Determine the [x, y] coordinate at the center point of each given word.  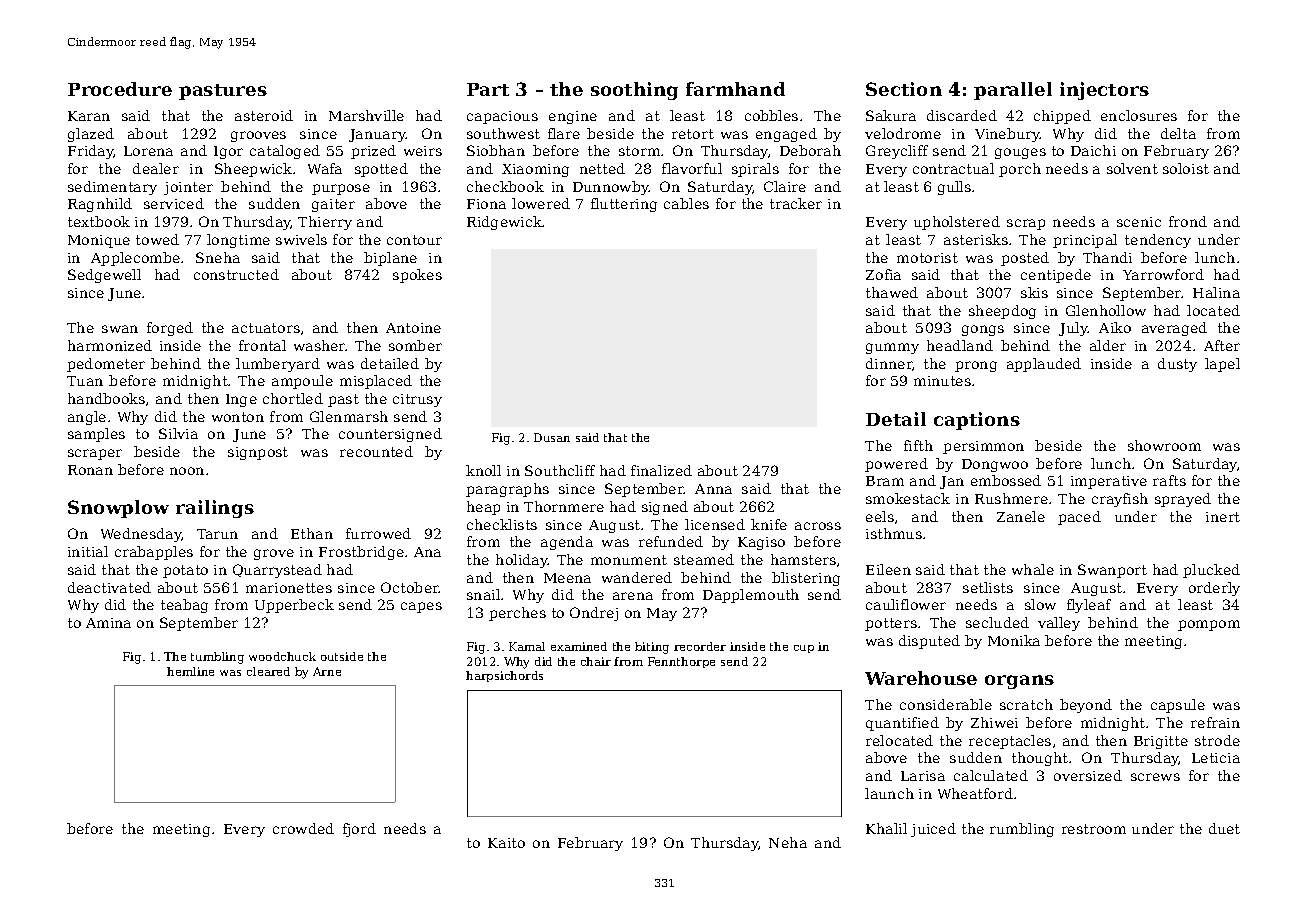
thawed [892, 292]
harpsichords [504, 676]
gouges [1020, 153]
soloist [1186, 168]
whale [1033, 569]
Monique [99, 241]
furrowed [378, 533]
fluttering [624, 205]
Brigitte [1161, 742]
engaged [786, 135]
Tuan [85, 381]
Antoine [413, 328]
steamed [704, 559]
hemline [190, 671]
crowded [303, 828]
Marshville [366, 115]
